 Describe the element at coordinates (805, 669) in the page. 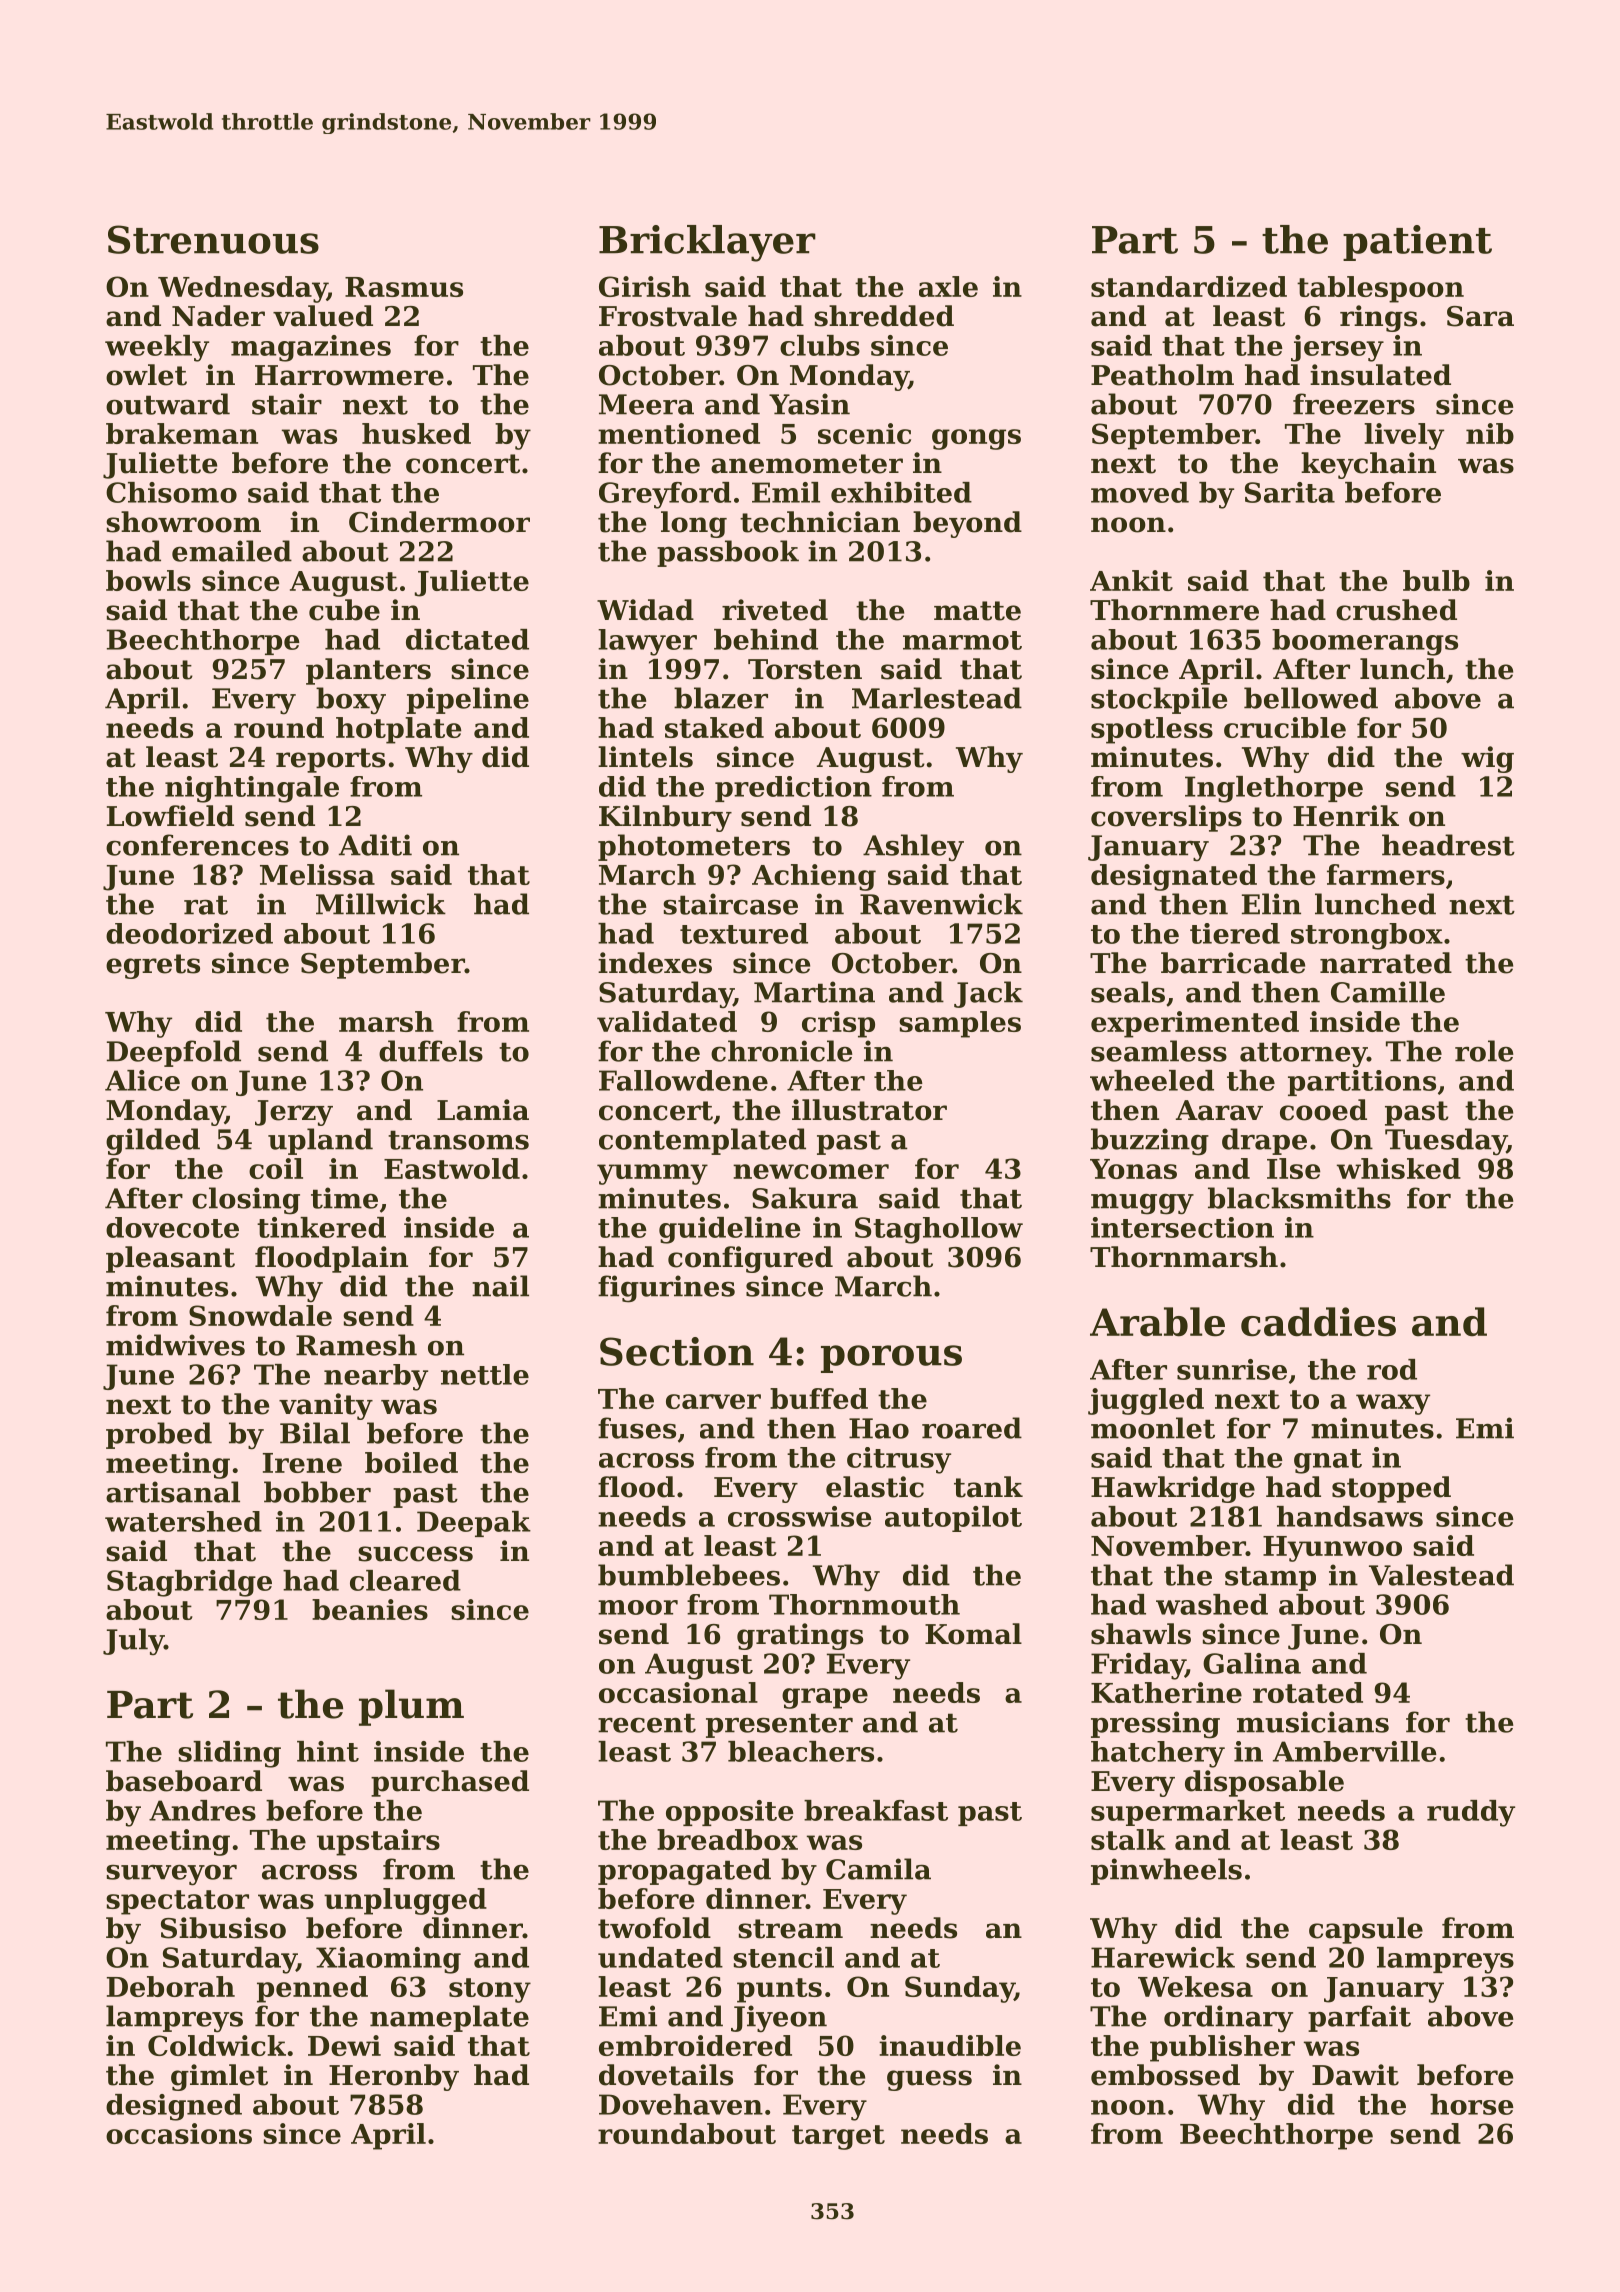

I see `Torsten` at that location.
